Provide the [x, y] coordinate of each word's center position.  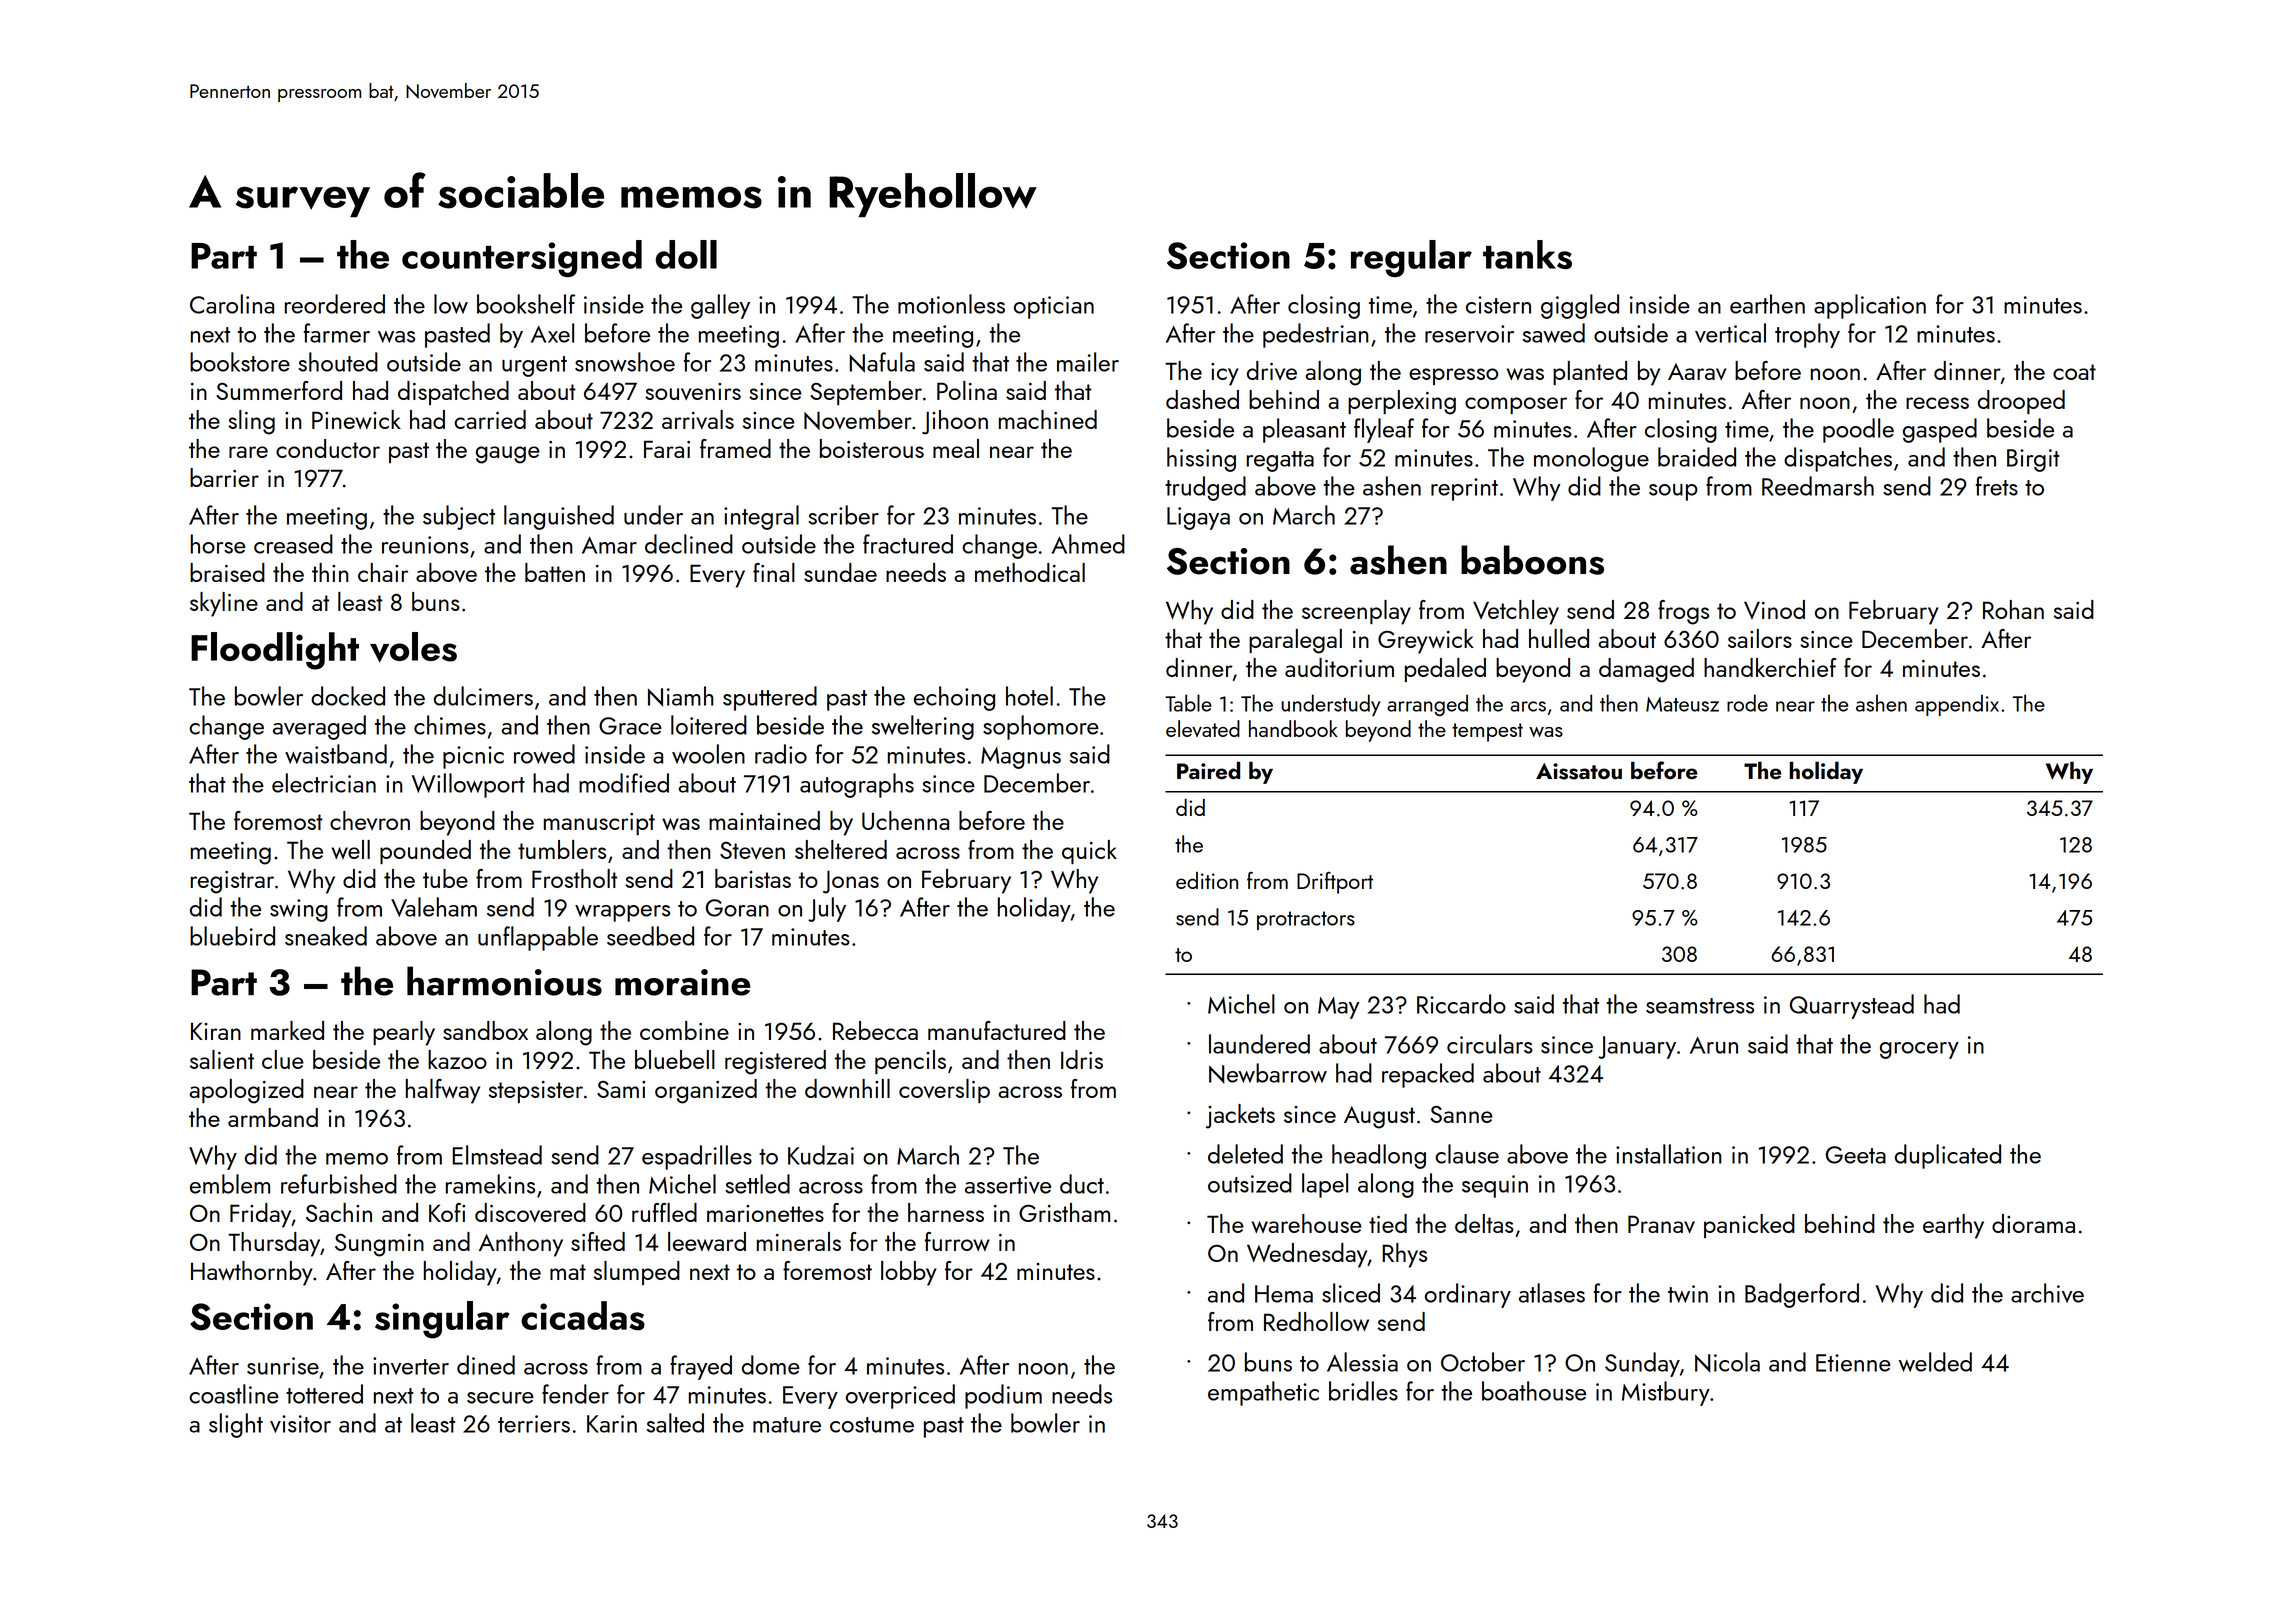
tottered [324, 1394]
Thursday [274, 1244]
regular [1411, 258]
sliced [1351, 1293]
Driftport [1335, 883]
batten [555, 572]
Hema [1284, 1294]
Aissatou [1579, 771]
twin [1688, 1294]
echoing [954, 698]
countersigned [522, 258]
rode [1747, 703]
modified [624, 783]
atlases [1552, 1293]
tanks [1527, 254]
